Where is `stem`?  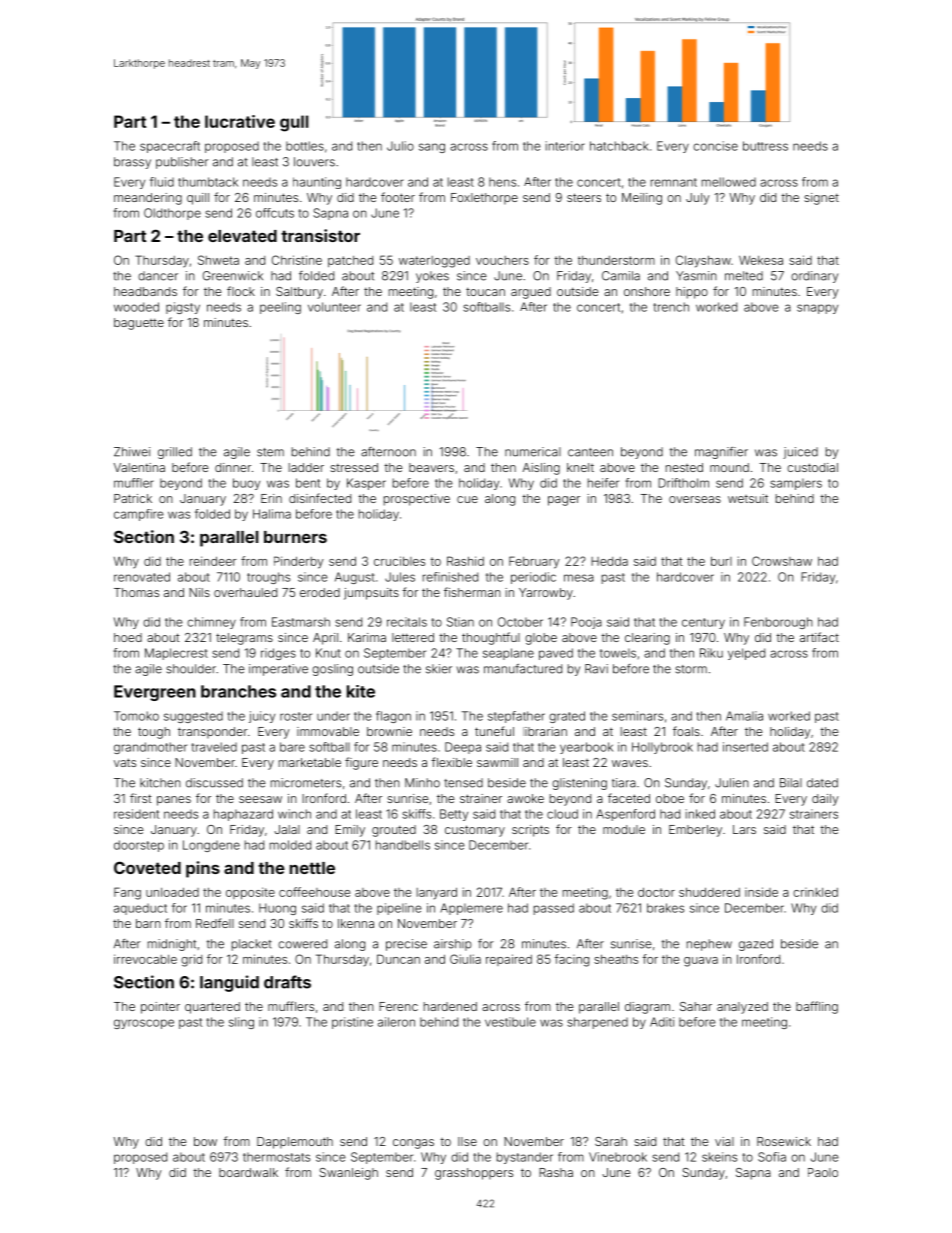 stem is located at coordinates (270, 452).
